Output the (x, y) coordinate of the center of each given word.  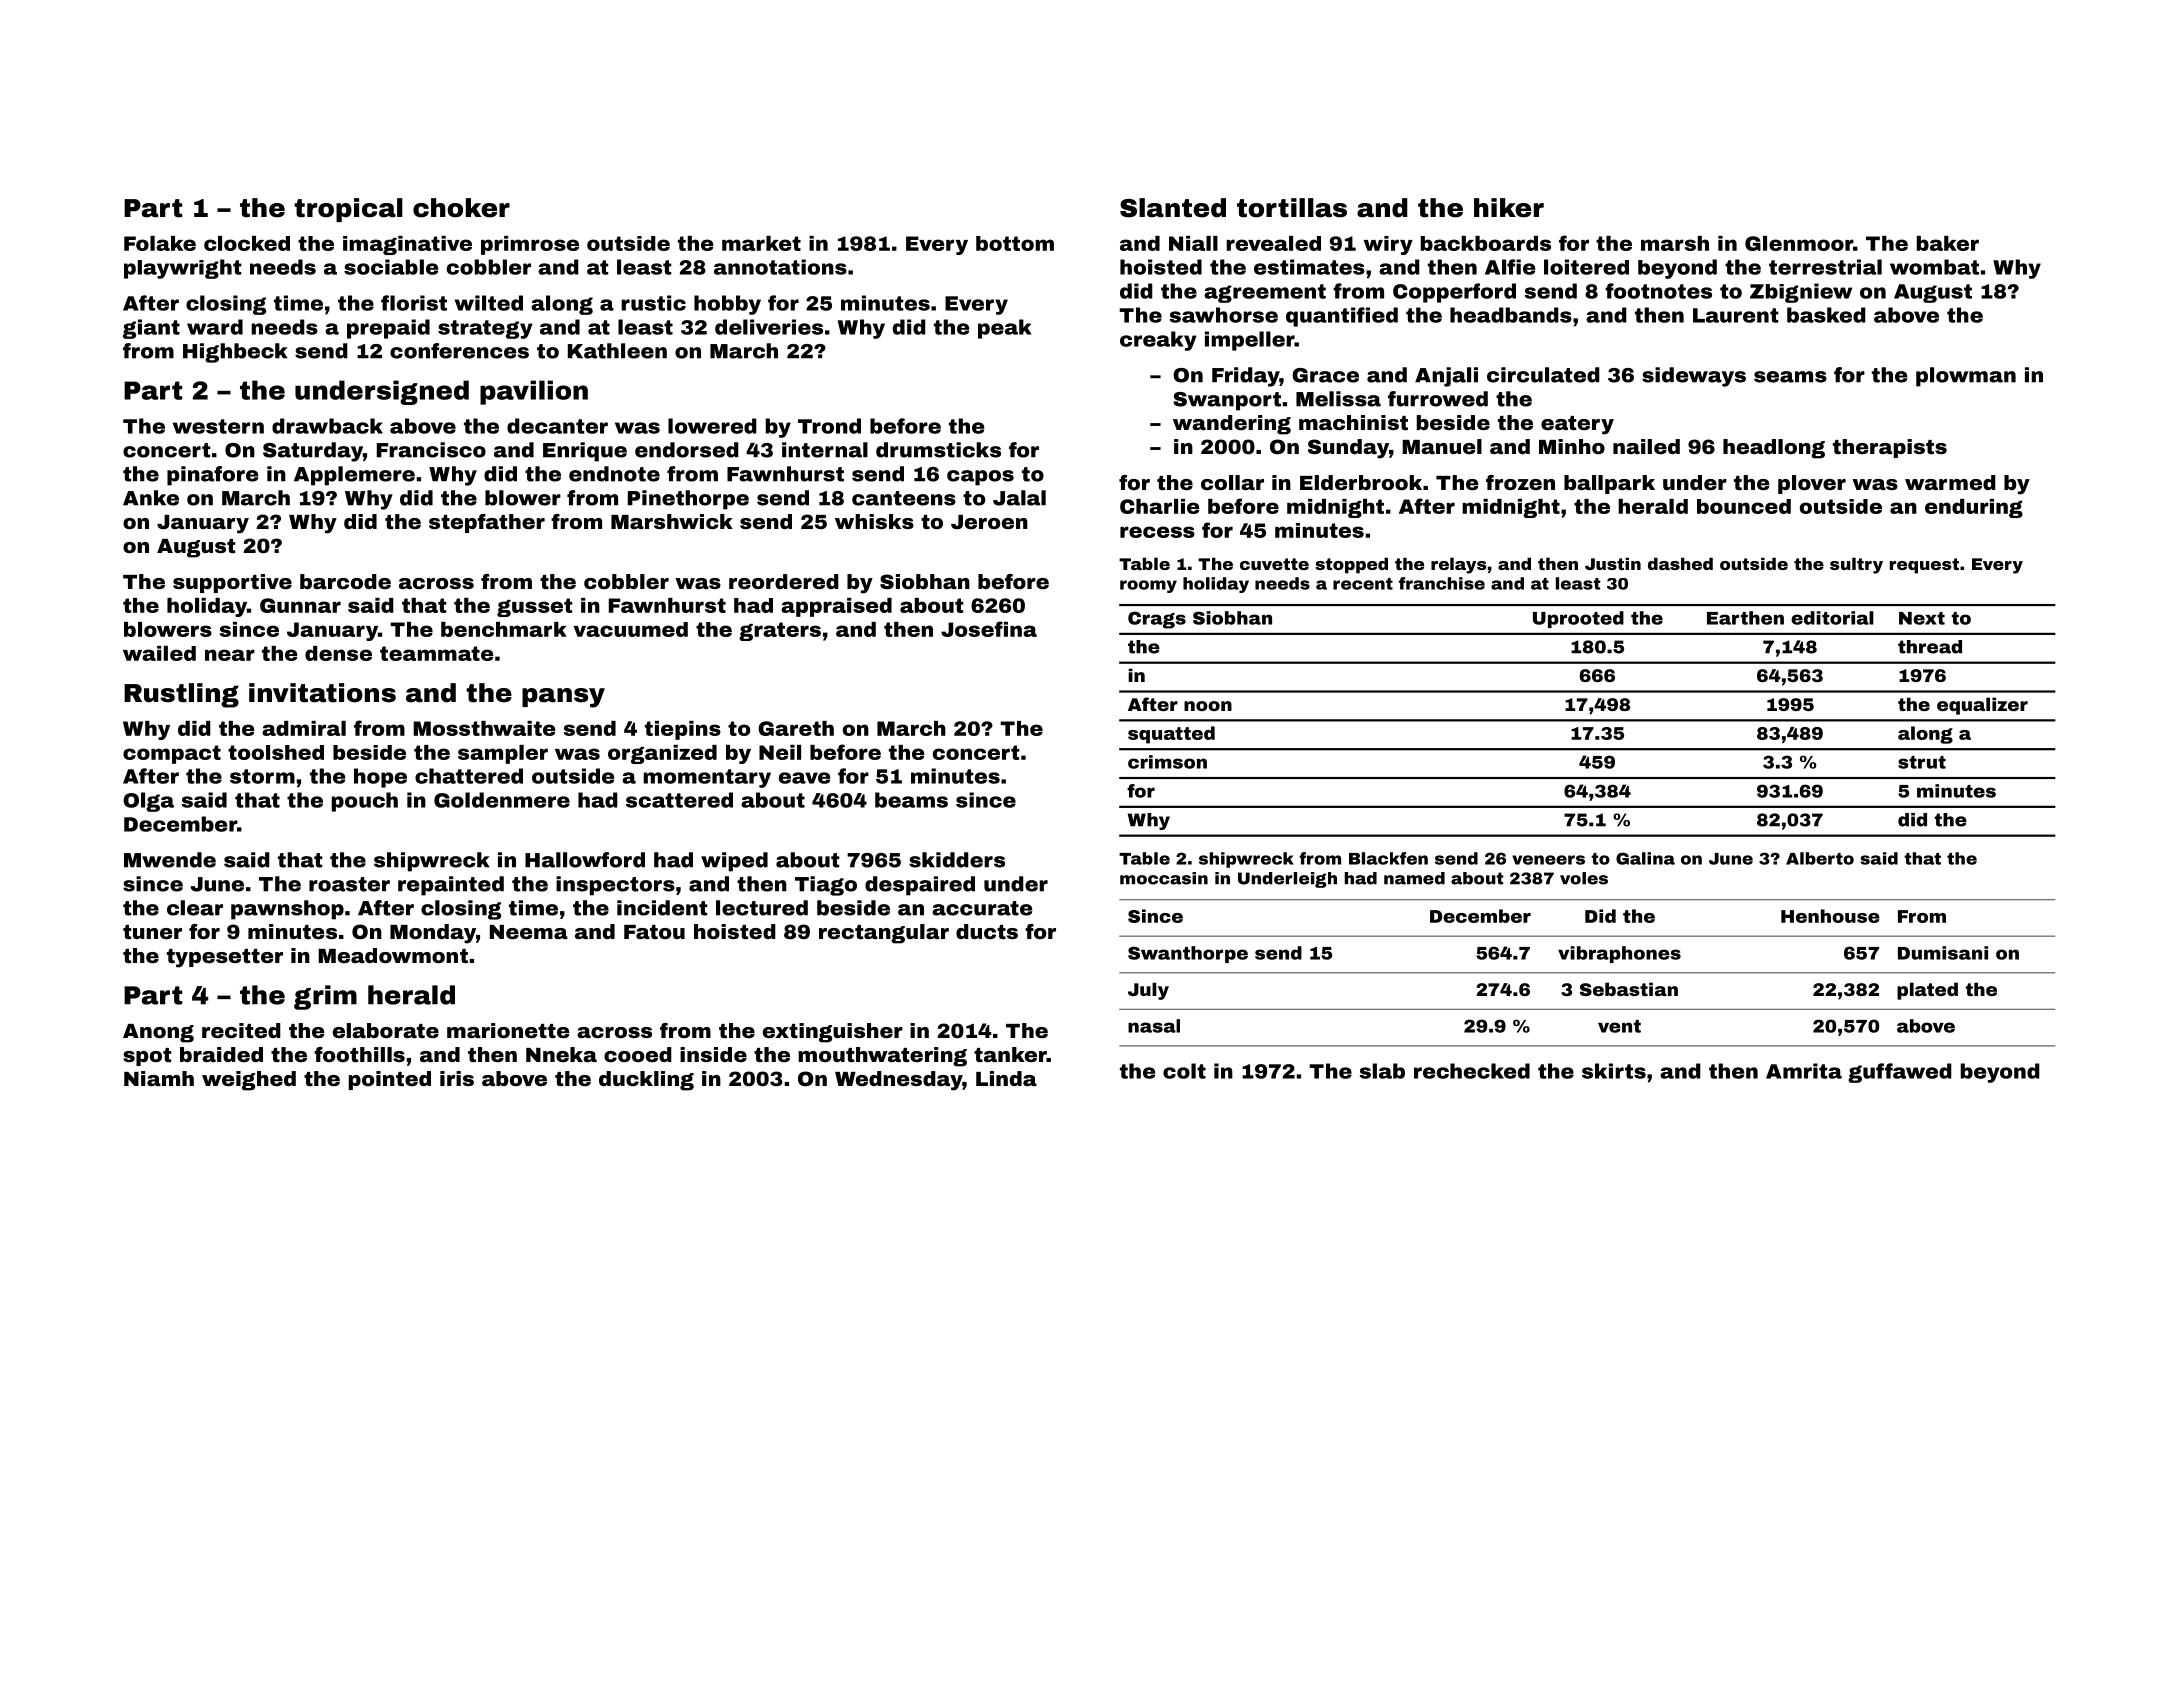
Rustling (181, 695)
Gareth (796, 728)
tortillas (1292, 208)
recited (241, 1030)
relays (1458, 565)
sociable (391, 267)
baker (1948, 243)
